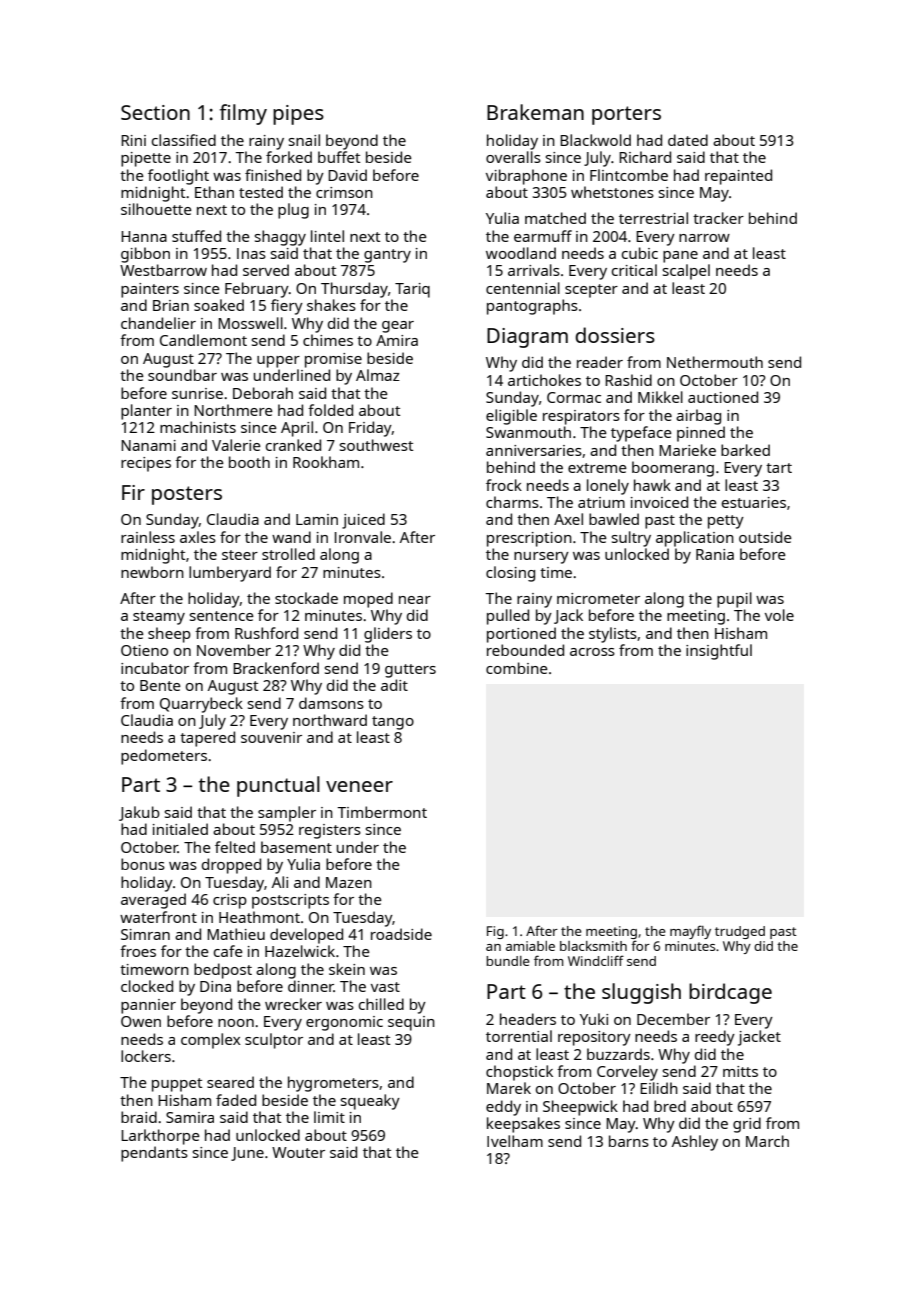 The height and width of the screenshot is (1314, 924). Describe the element at coordinates (143, 864) in the screenshot. I see `bonus` at that location.
